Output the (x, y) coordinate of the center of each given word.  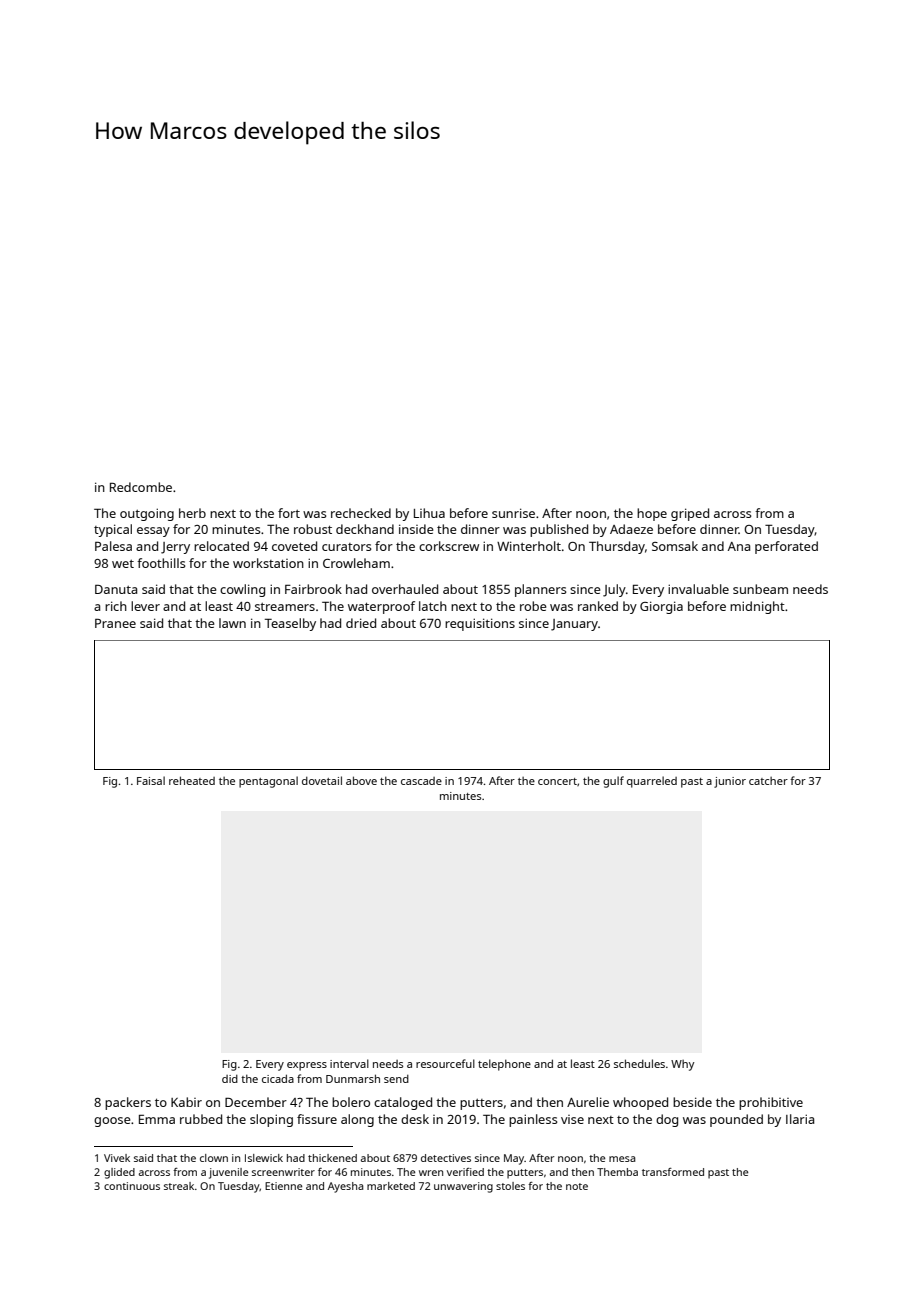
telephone (504, 1065)
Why (682, 1065)
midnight (757, 607)
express (307, 1066)
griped (690, 514)
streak (179, 1186)
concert (557, 781)
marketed (391, 1186)
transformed (673, 1172)
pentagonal (268, 782)
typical (113, 530)
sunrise (513, 513)
